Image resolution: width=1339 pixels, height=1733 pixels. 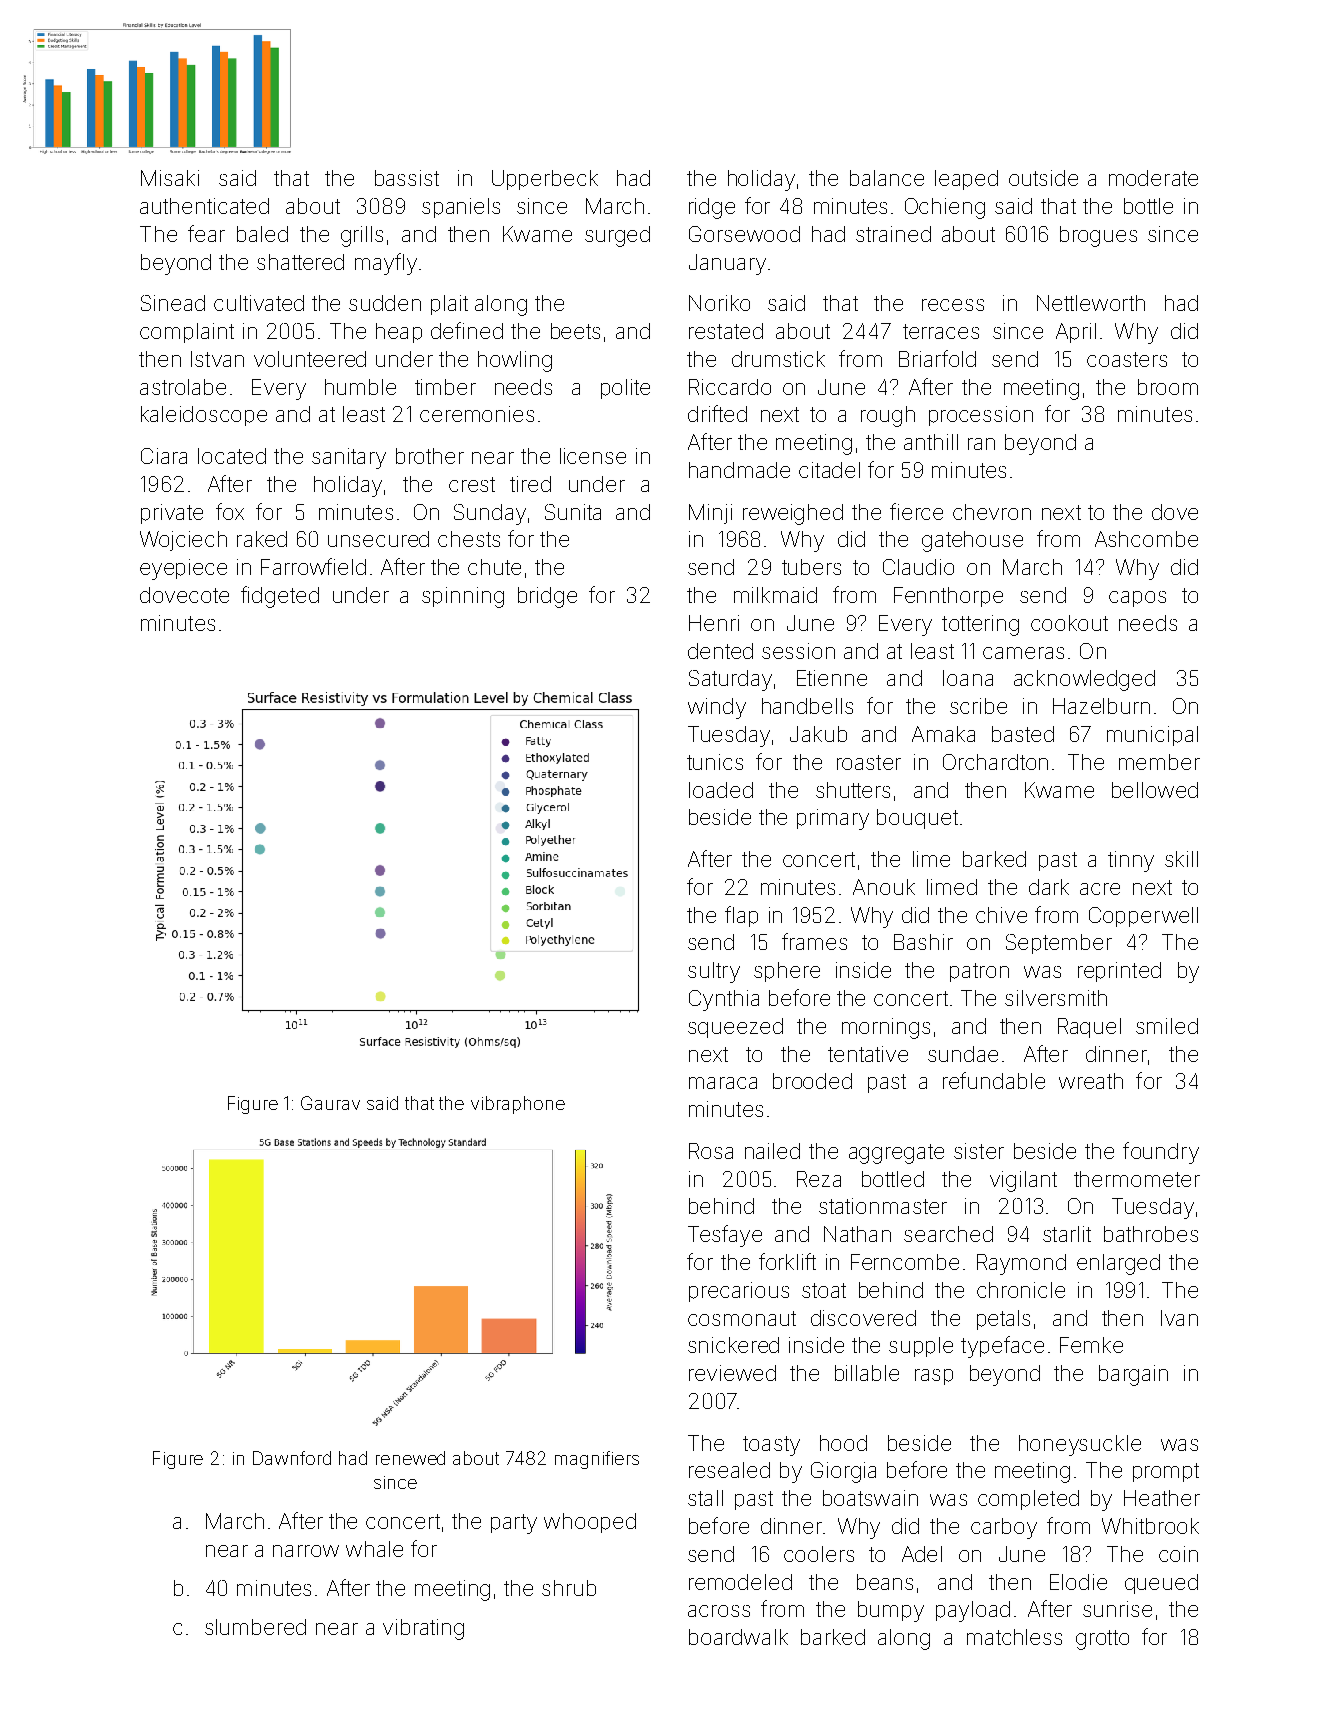 I want to click on capos, so click(x=1137, y=599).
